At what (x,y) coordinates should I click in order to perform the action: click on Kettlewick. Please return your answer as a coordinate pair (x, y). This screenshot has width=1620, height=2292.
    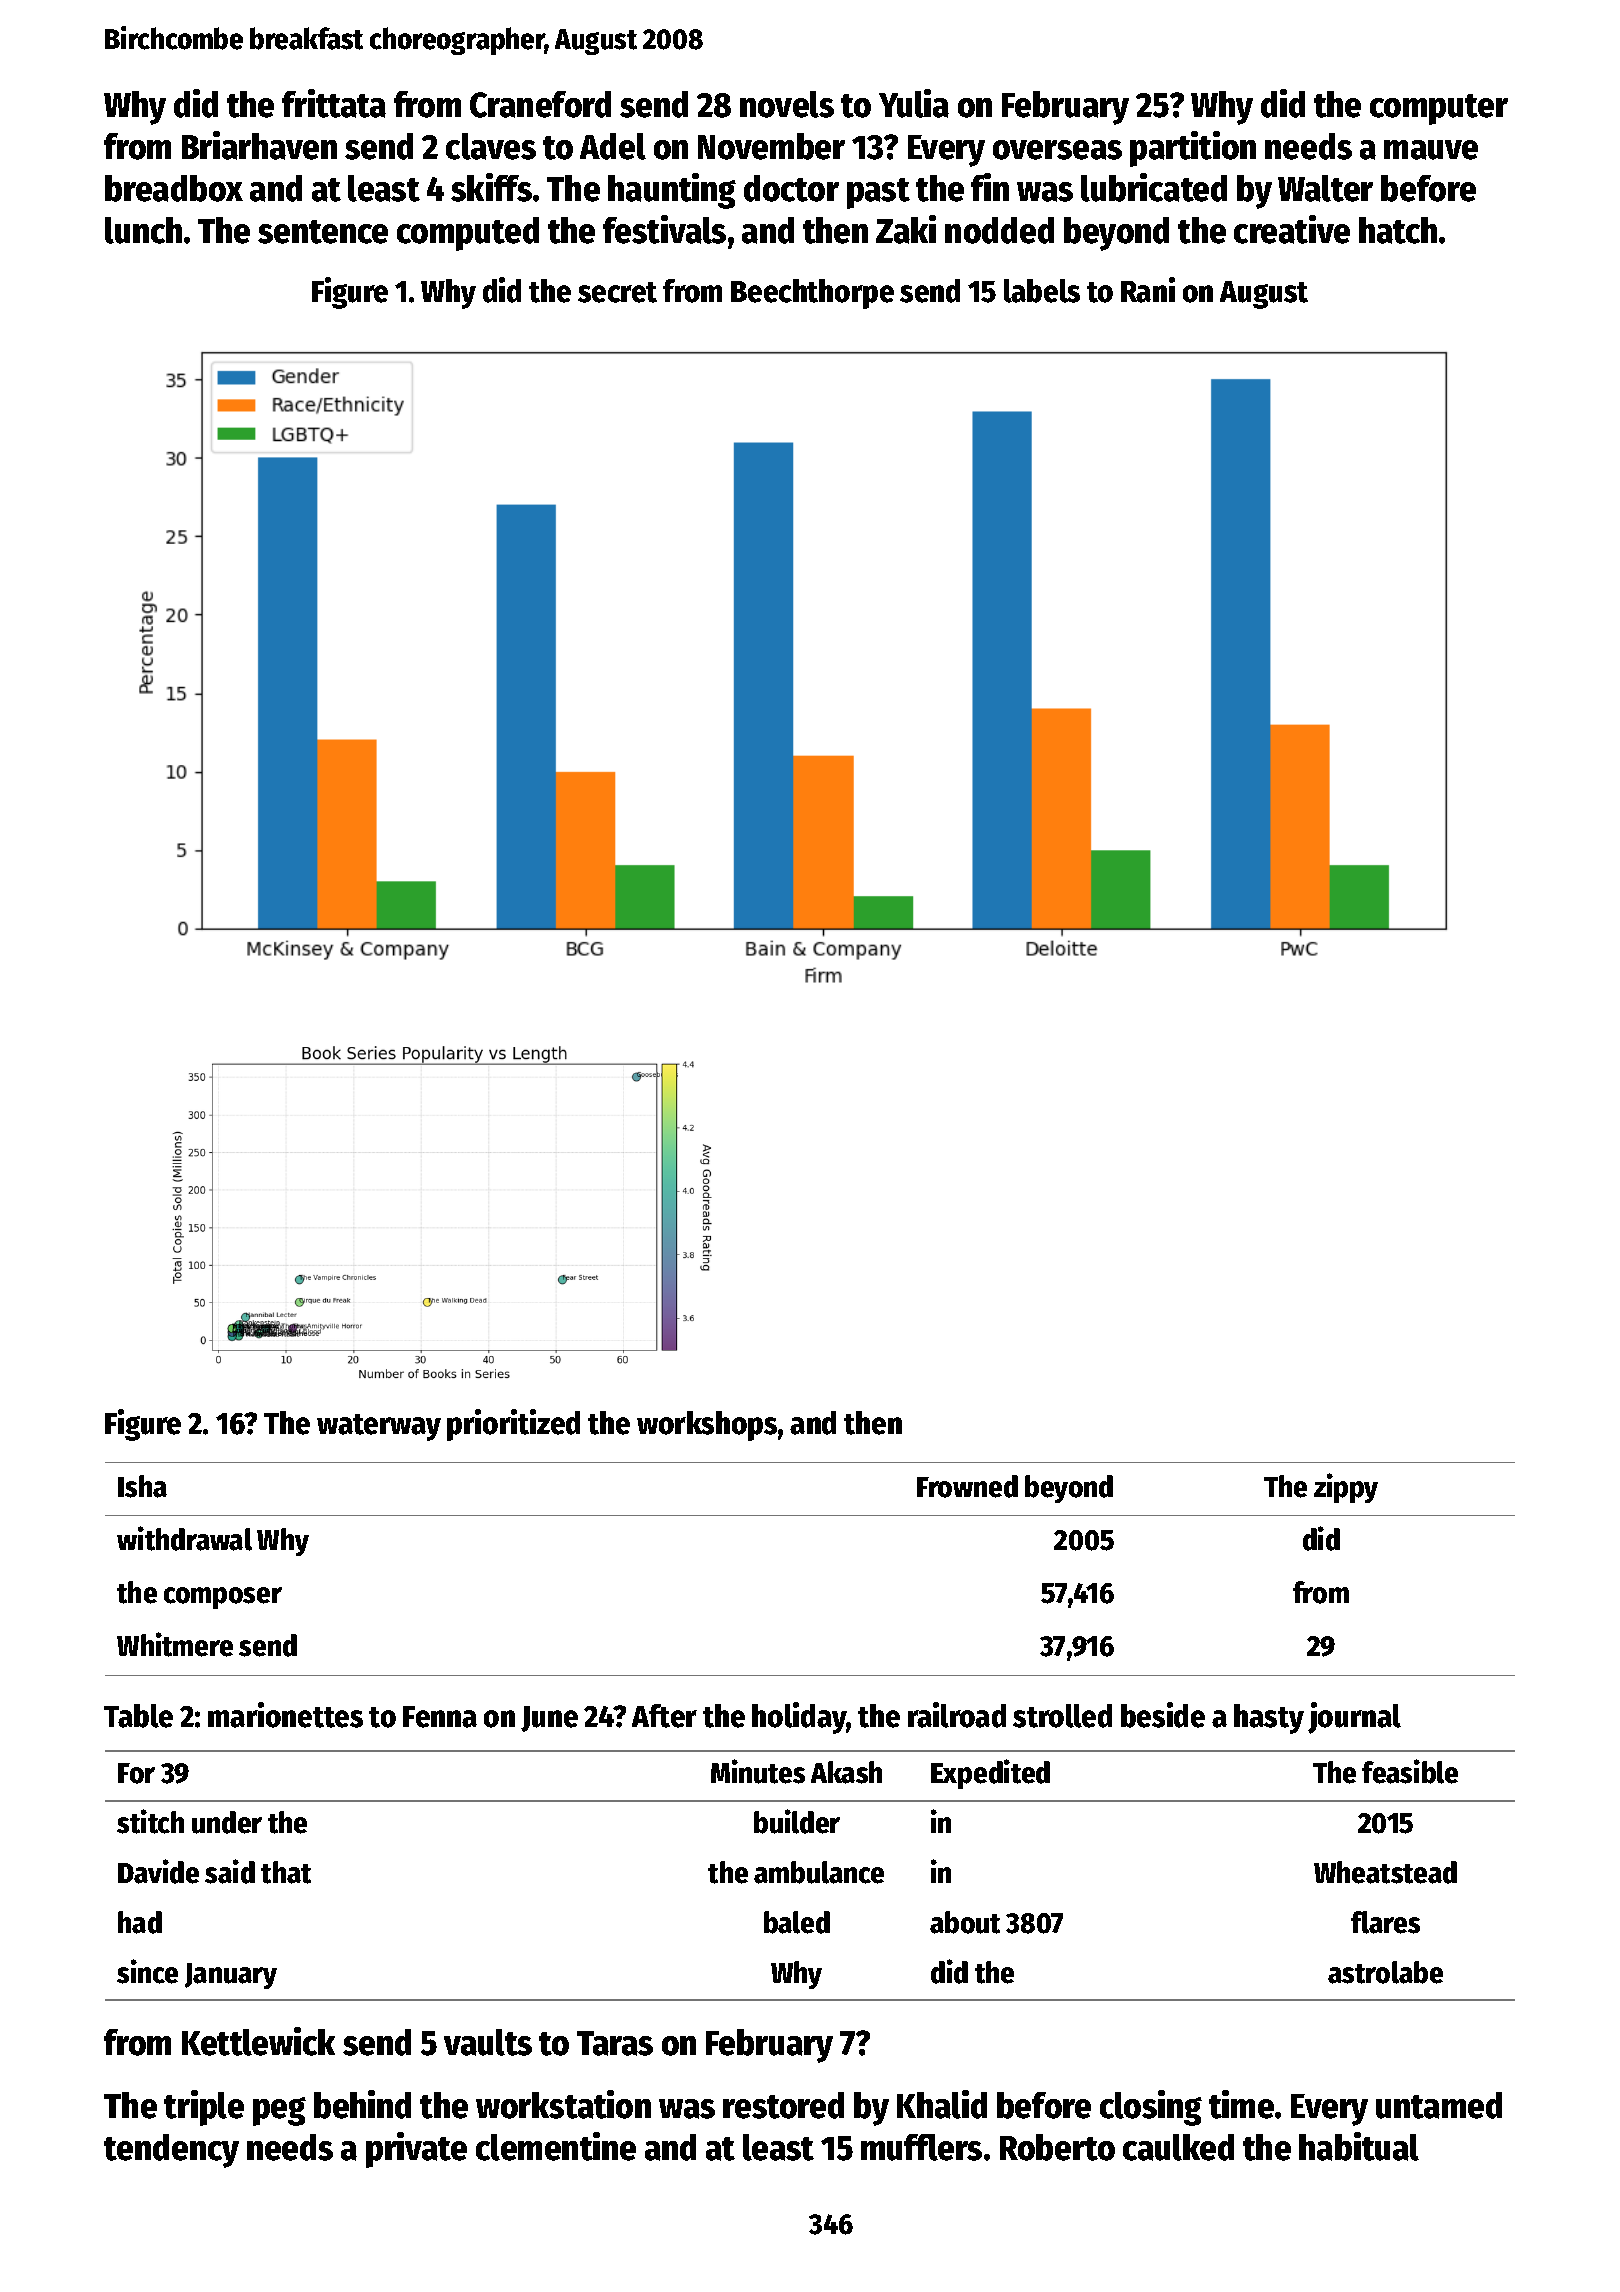
    Looking at the image, I should click on (258, 2041).
